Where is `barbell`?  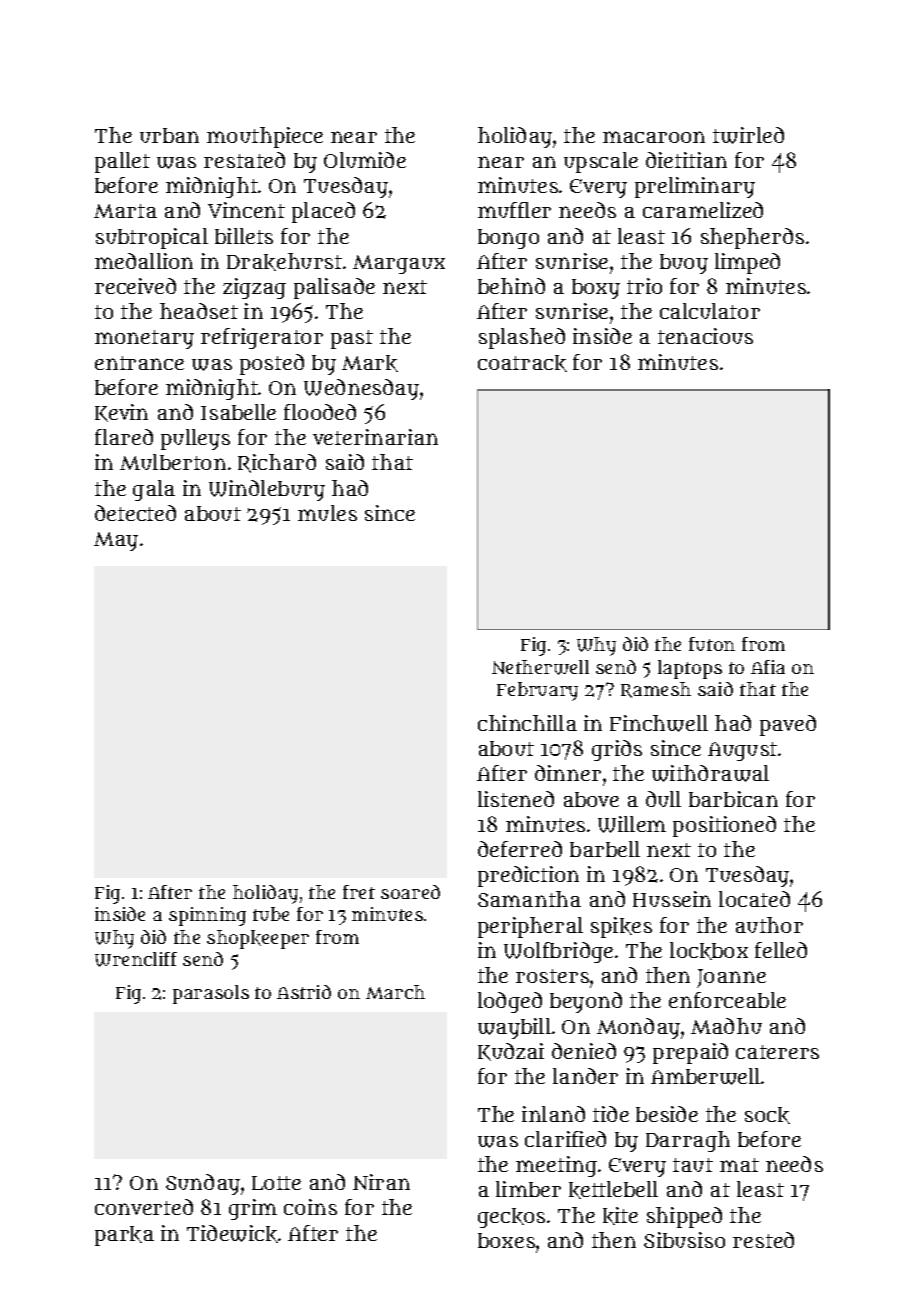 barbell is located at coordinates (605, 849).
